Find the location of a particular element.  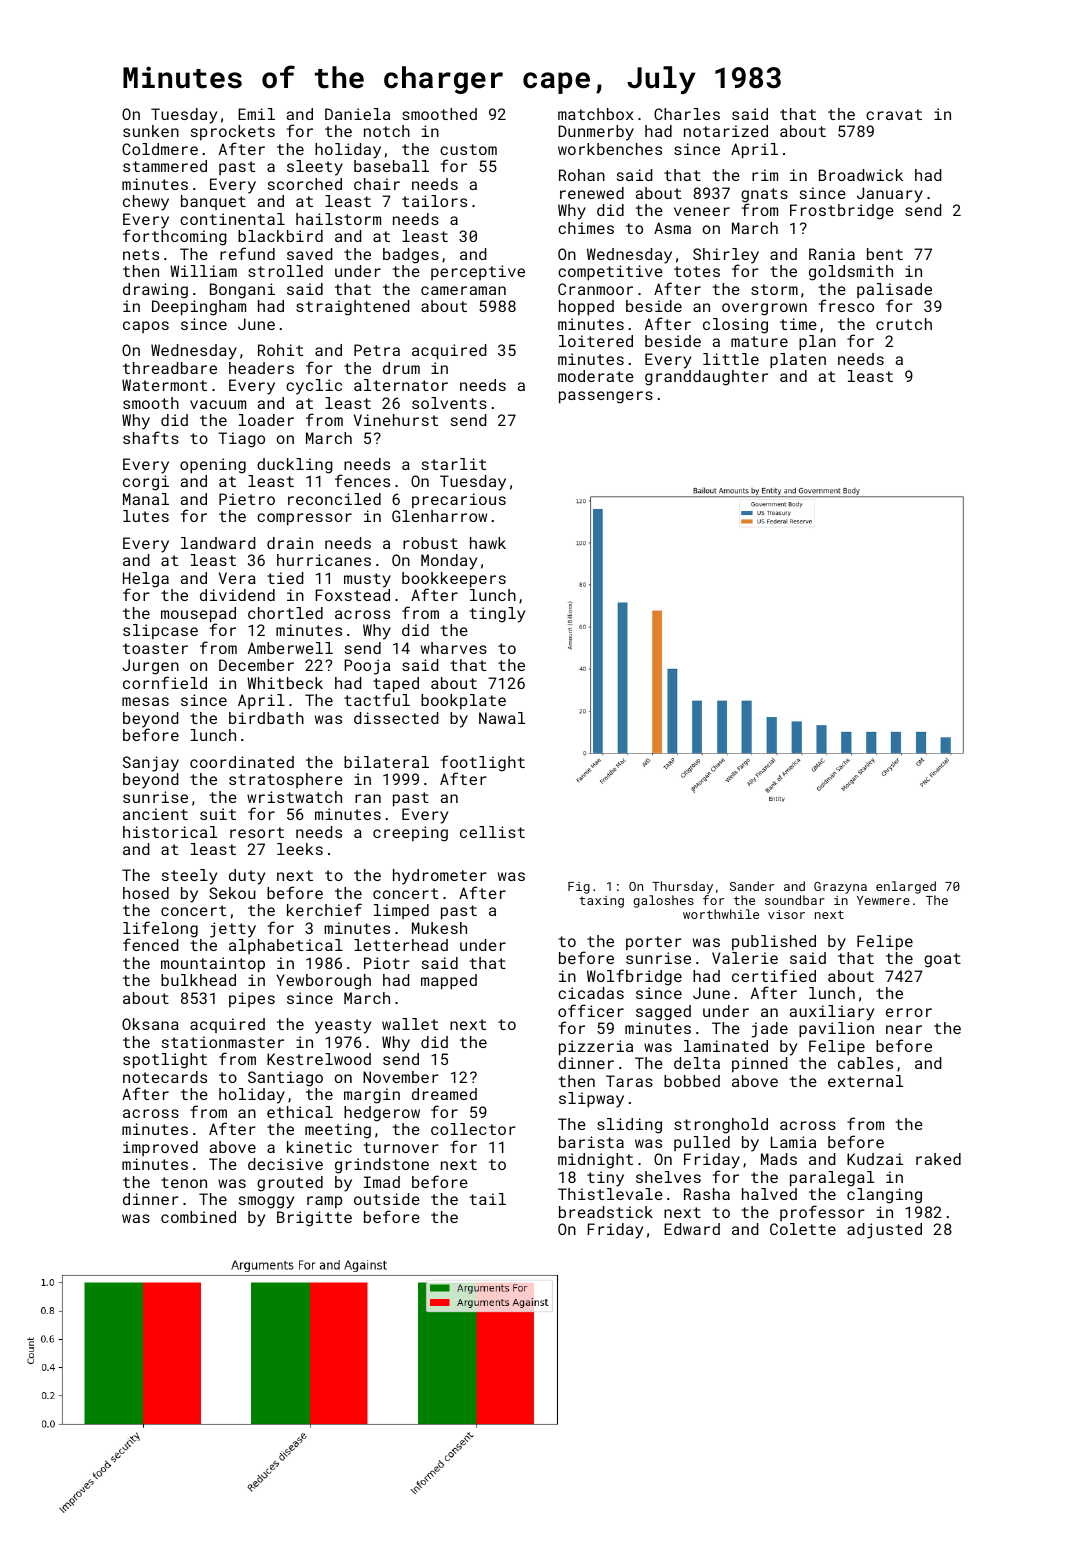

Emil is located at coordinates (256, 114).
